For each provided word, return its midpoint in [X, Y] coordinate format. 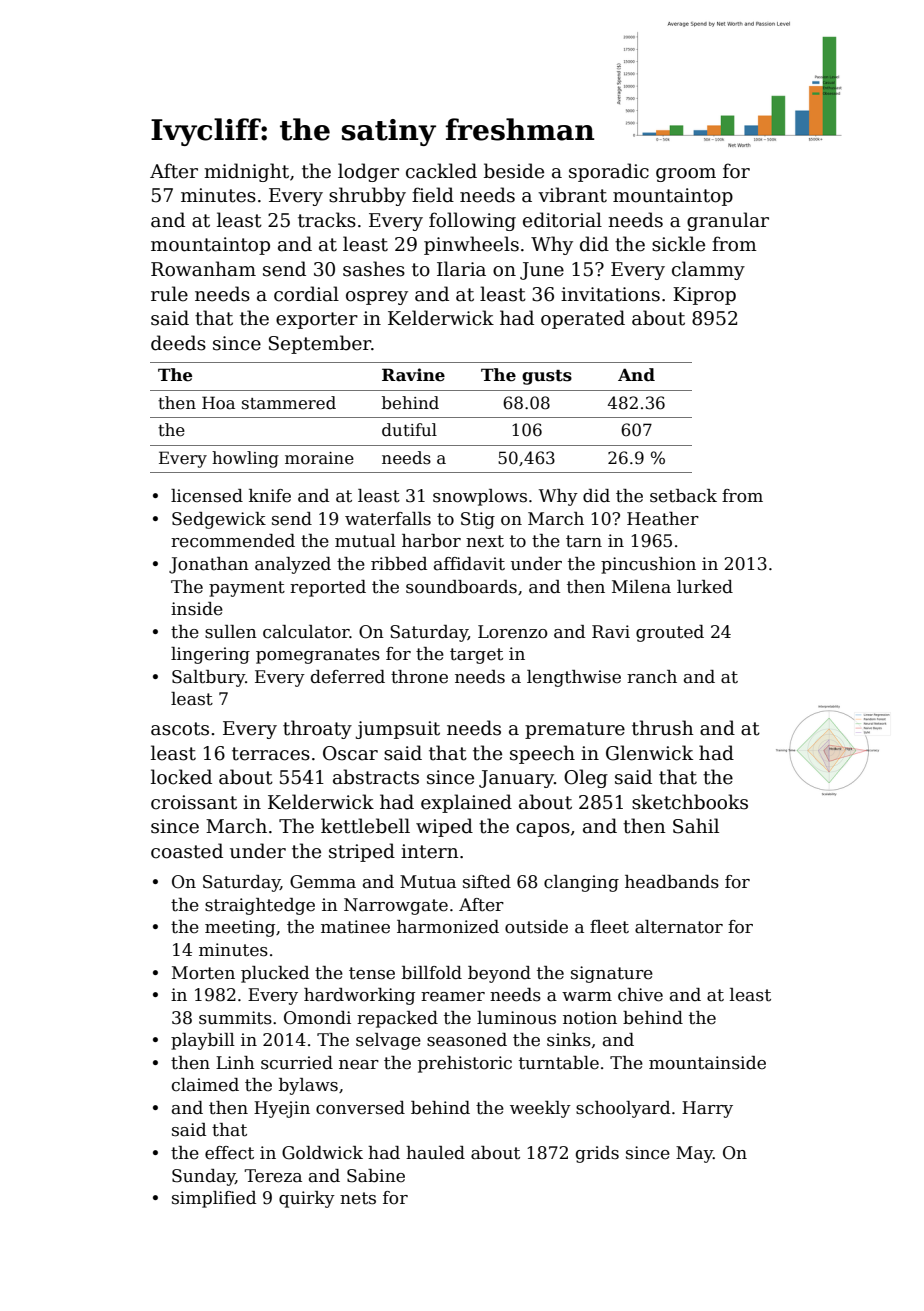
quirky [307, 1199]
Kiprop [704, 296]
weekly [540, 1109]
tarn [584, 541]
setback [683, 496]
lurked [705, 587]
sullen [231, 632]
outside [536, 927]
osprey [377, 298]
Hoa [218, 403]
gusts [547, 377]
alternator [679, 927]
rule [169, 294]
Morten [203, 973]
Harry [707, 1109]
